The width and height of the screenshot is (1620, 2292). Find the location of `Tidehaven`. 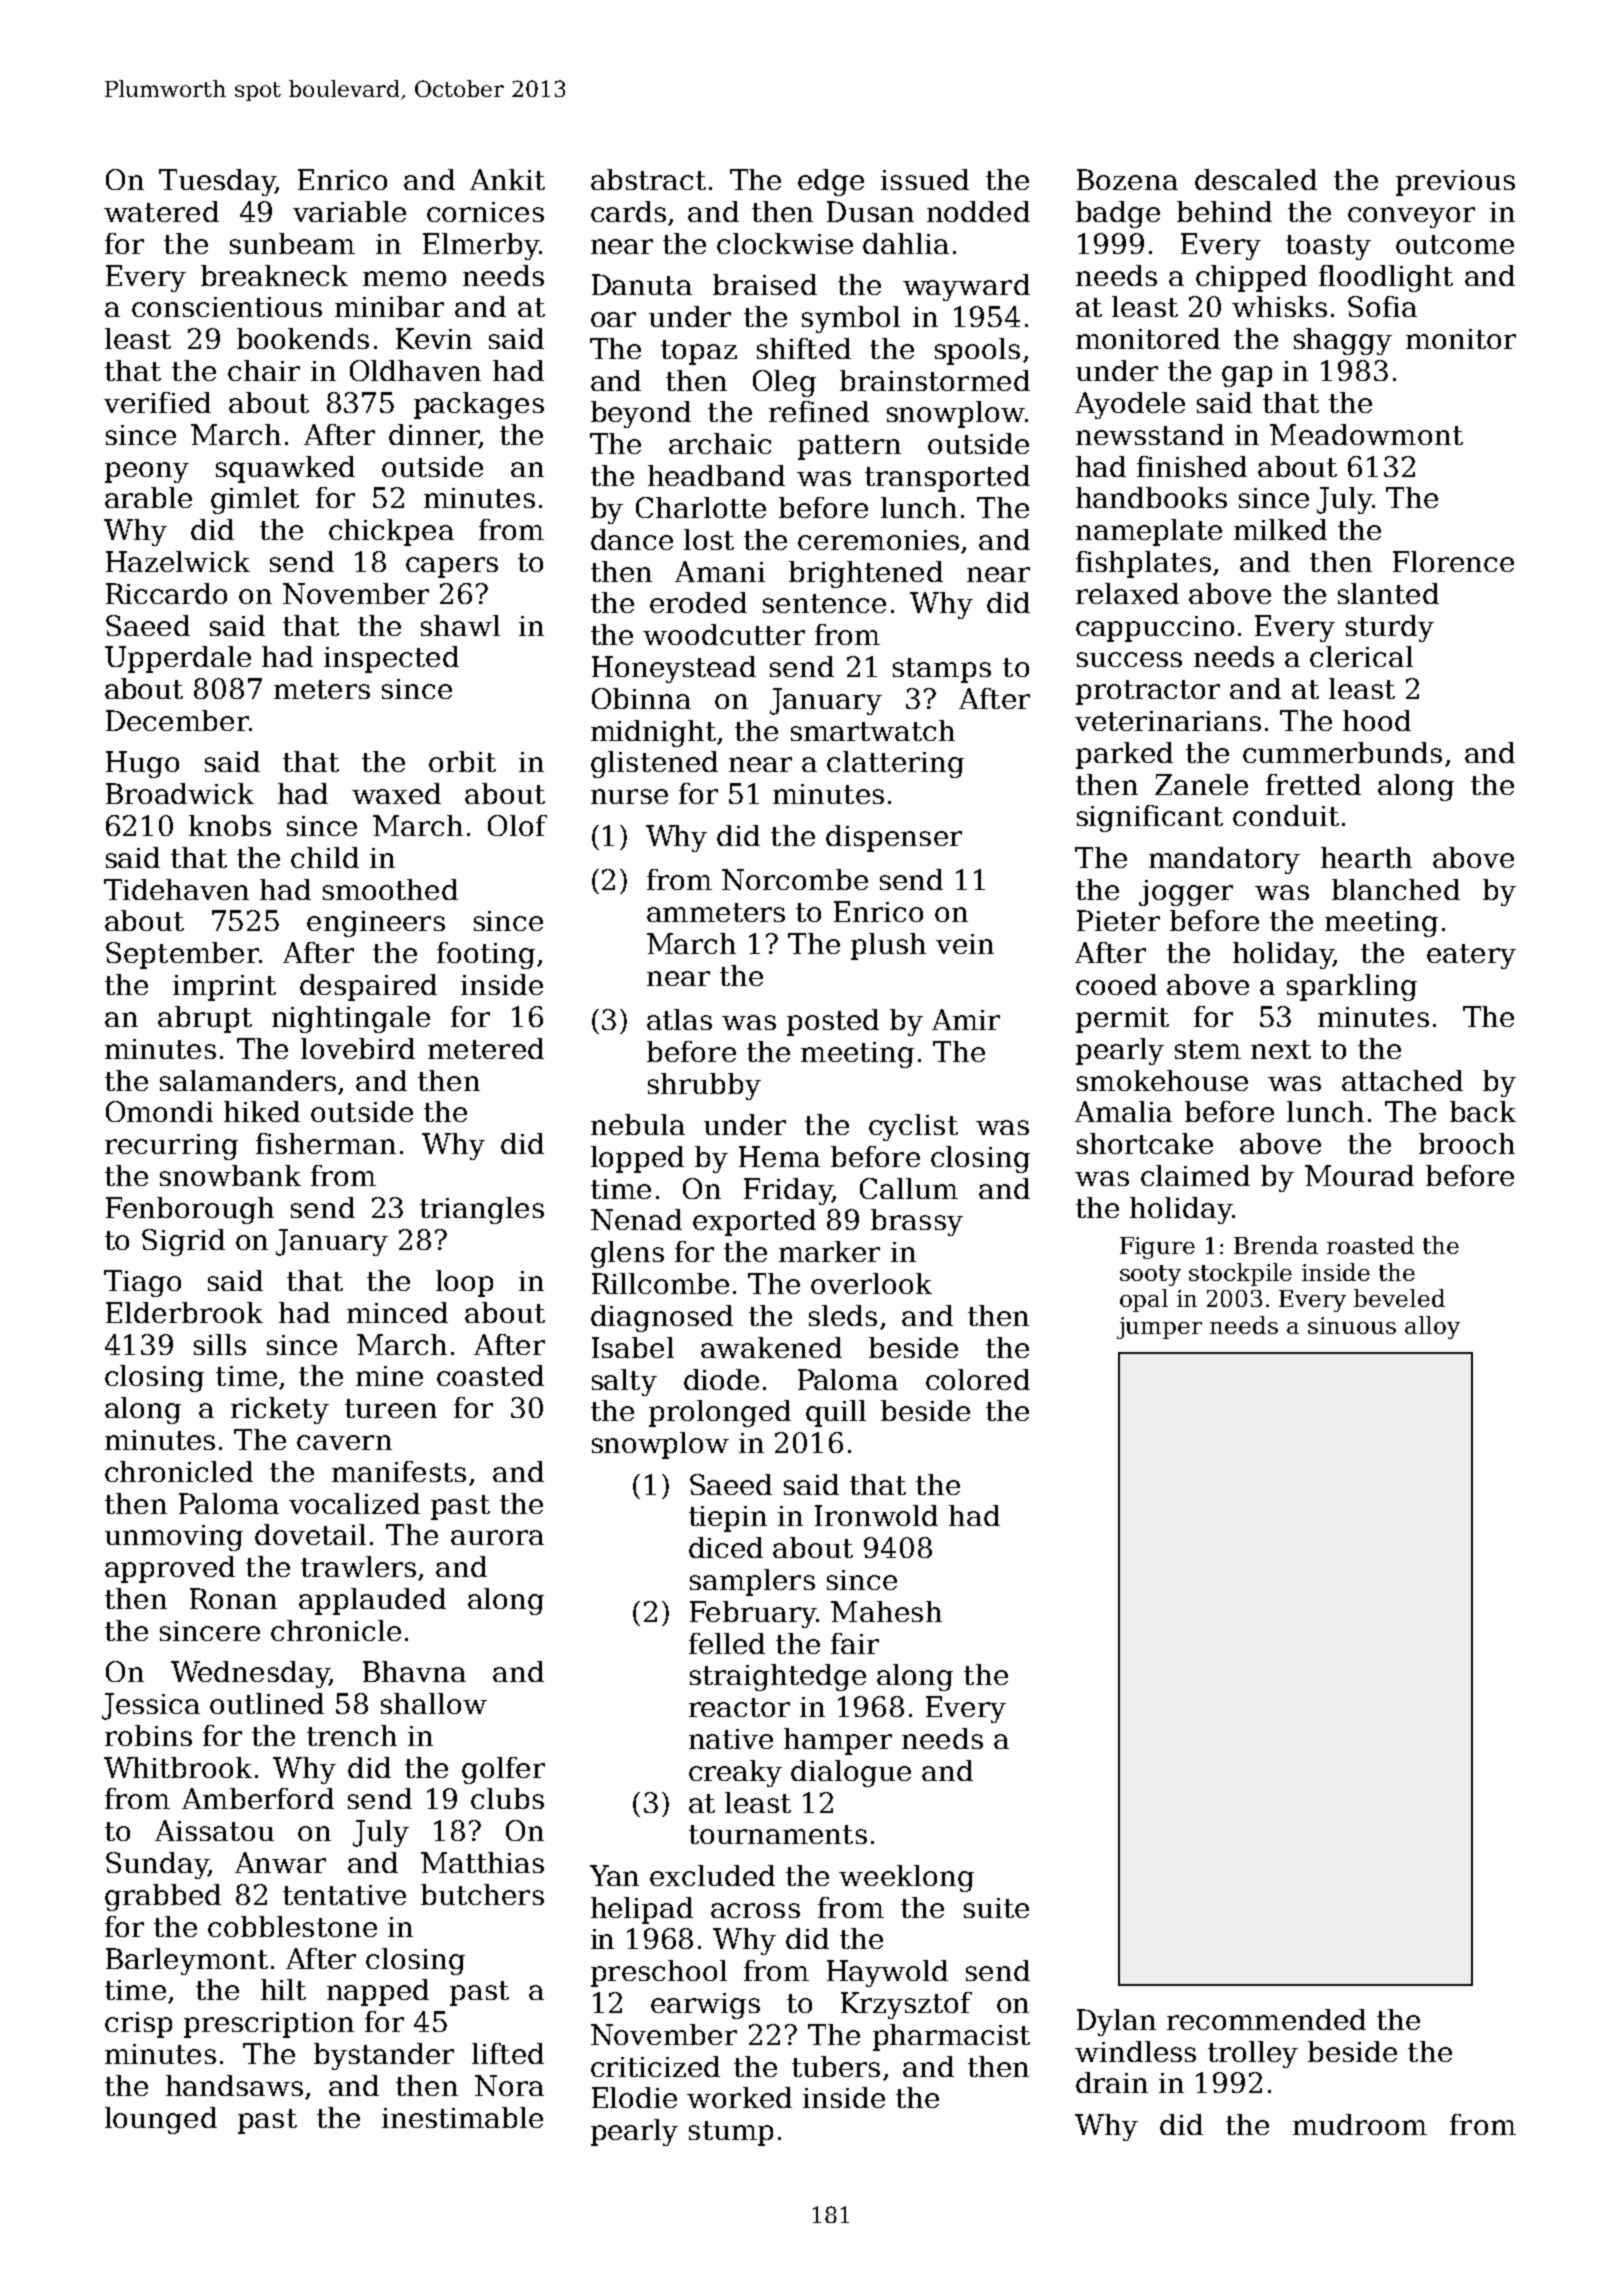

Tidehaven is located at coordinates (176, 889).
